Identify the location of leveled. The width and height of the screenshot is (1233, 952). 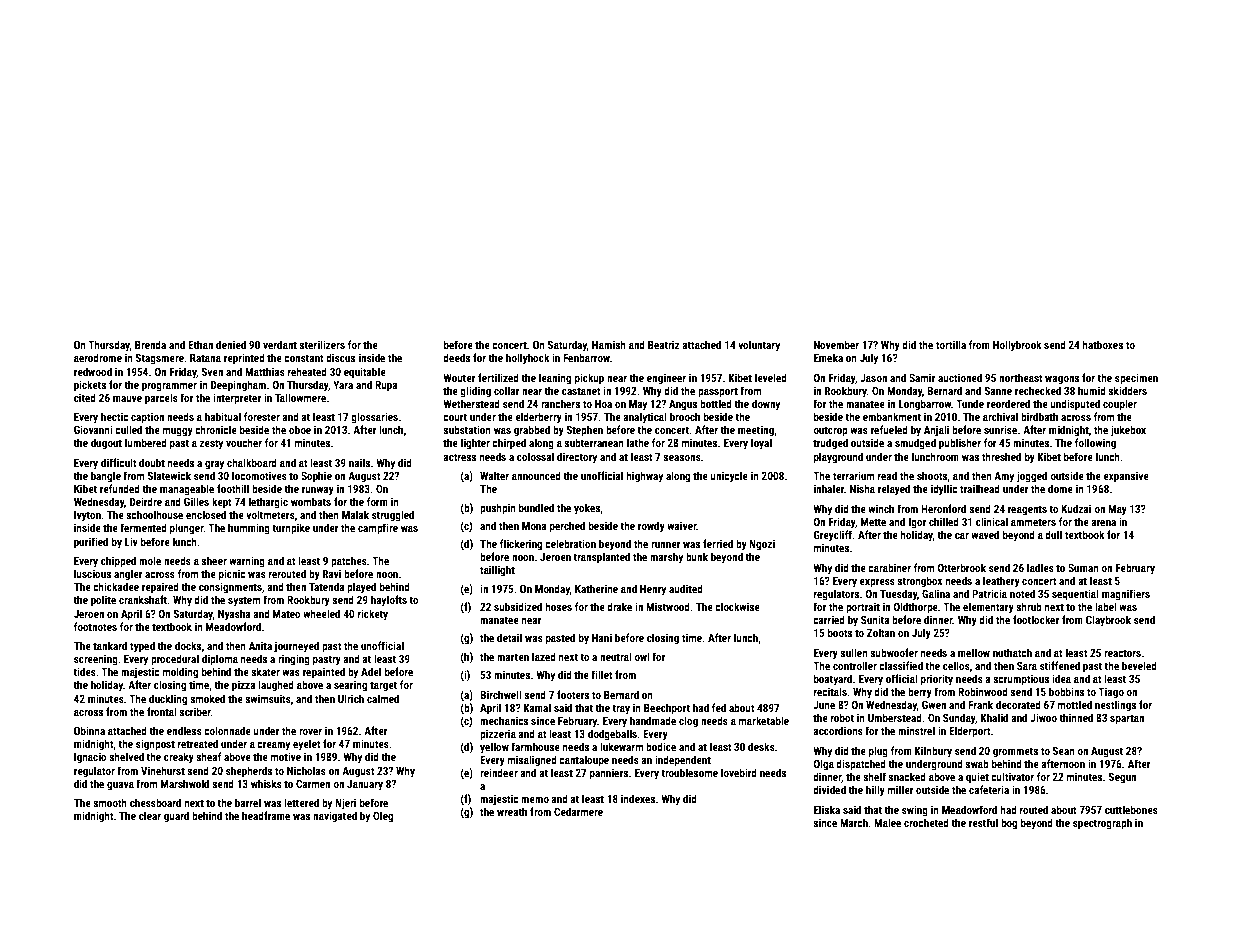
(771, 377).
